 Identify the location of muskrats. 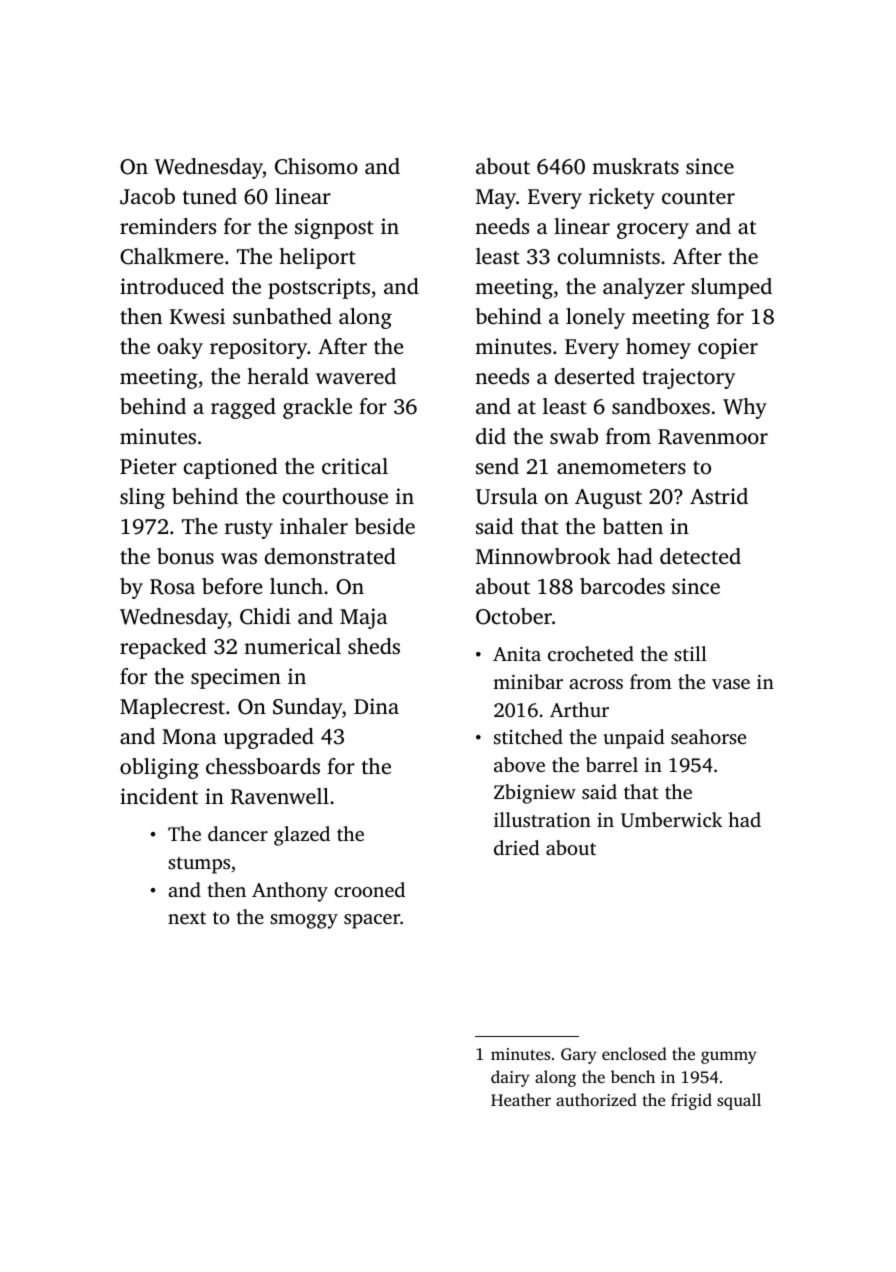
(635, 166).
